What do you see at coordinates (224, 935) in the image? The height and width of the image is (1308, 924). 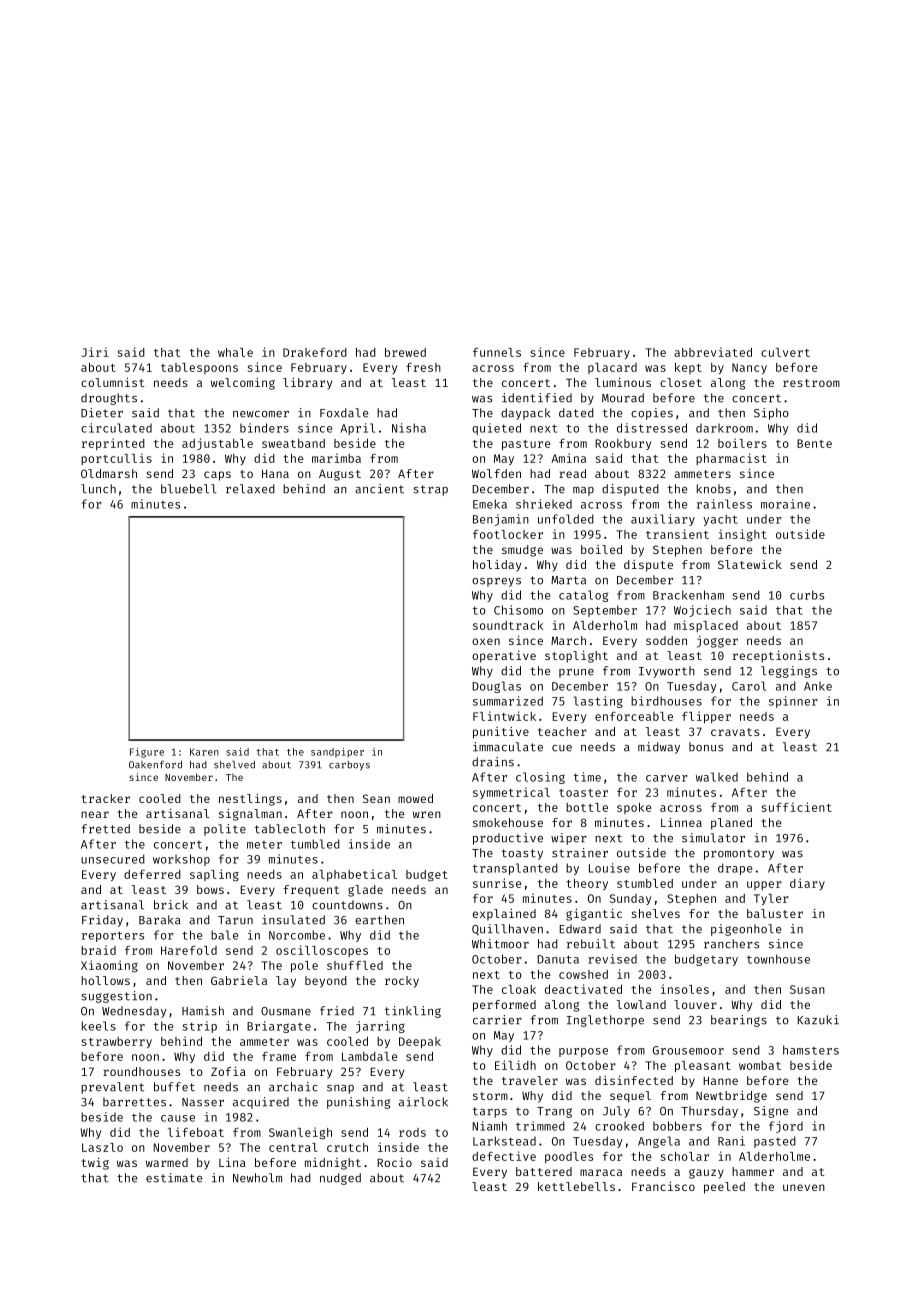 I see `bale` at bounding box center [224, 935].
